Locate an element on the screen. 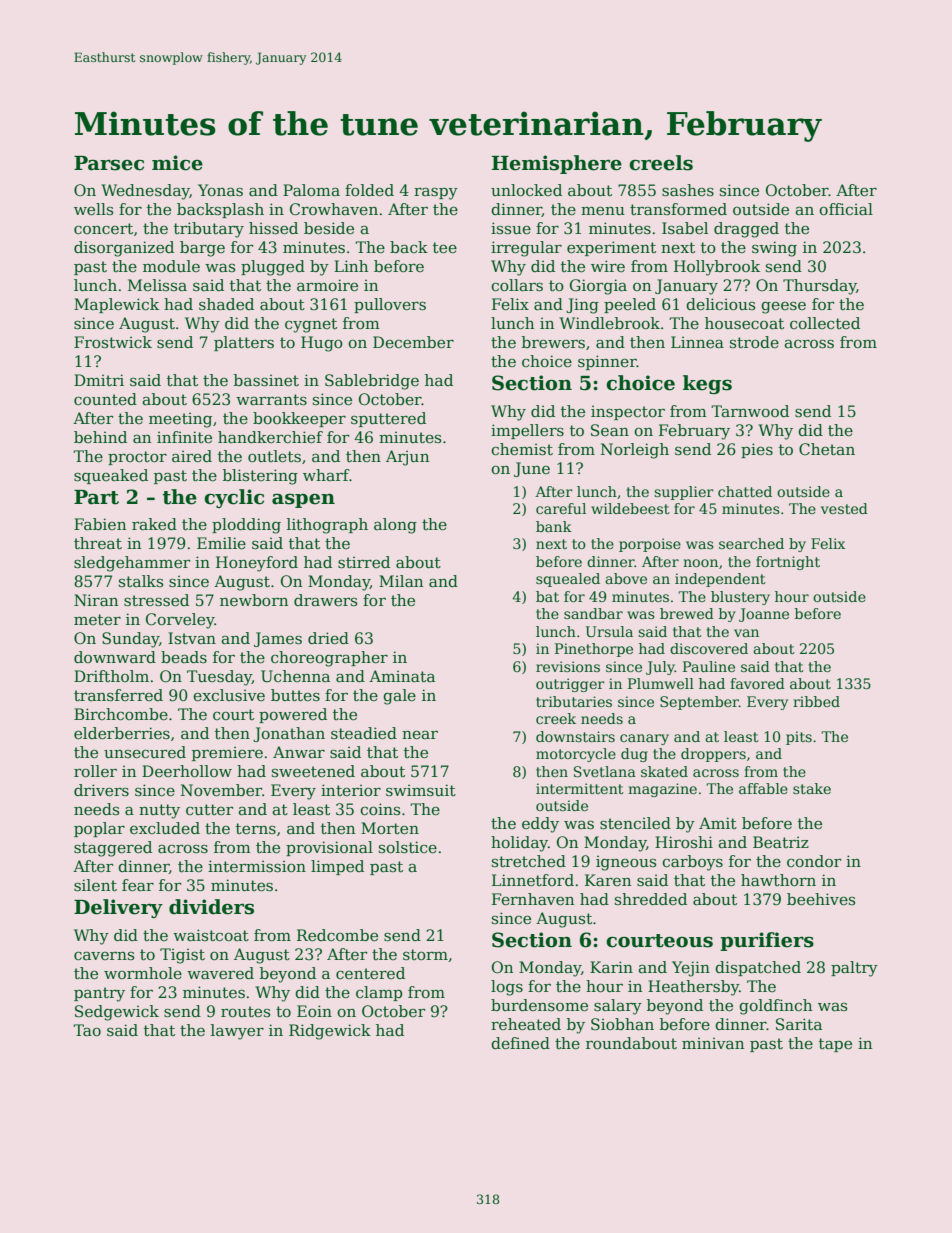 This screenshot has width=952, height=1233. Arjun is located at coordinates (407, 458).
